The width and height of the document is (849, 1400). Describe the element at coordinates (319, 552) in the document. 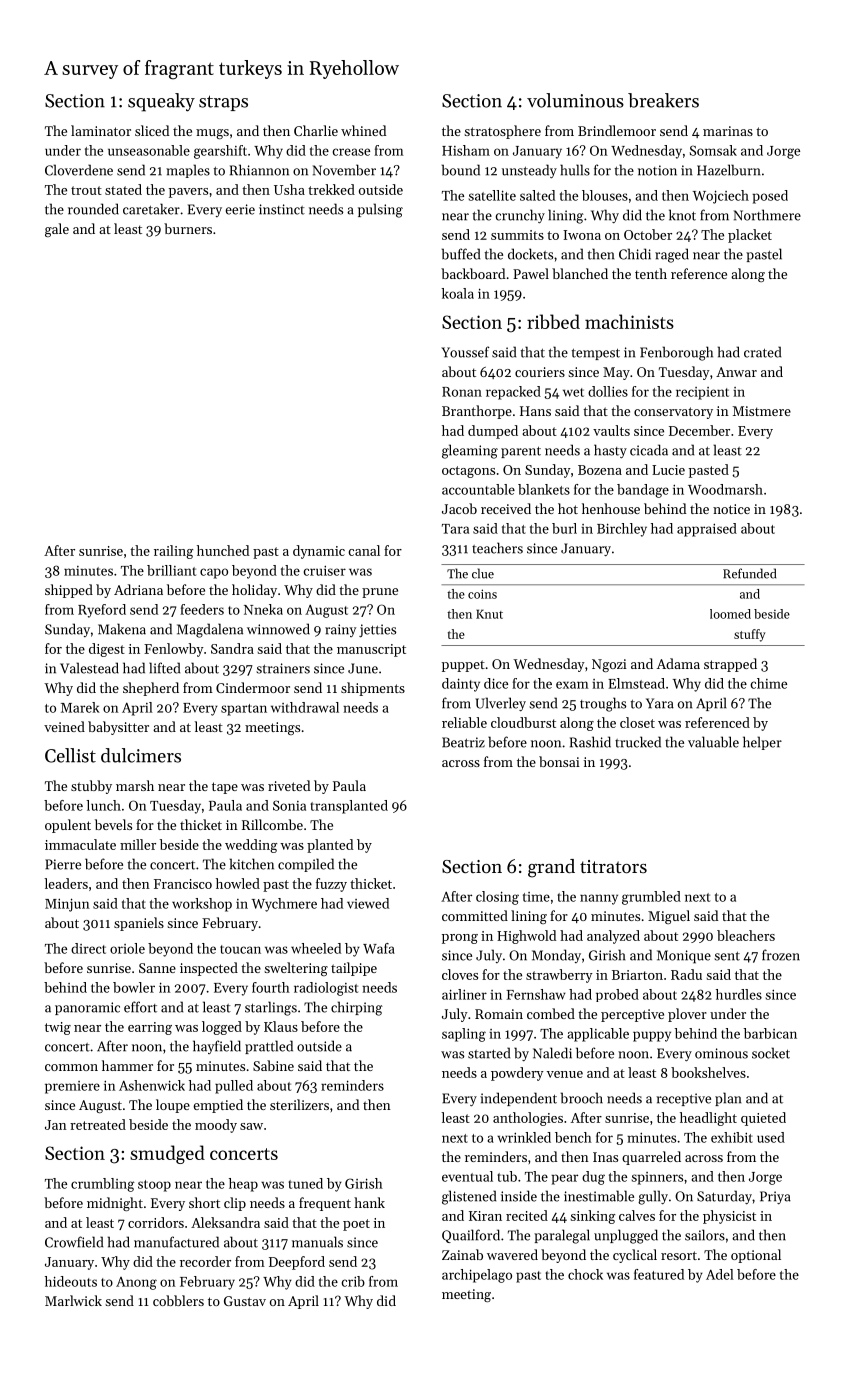

I see `dynamic` at that location.
